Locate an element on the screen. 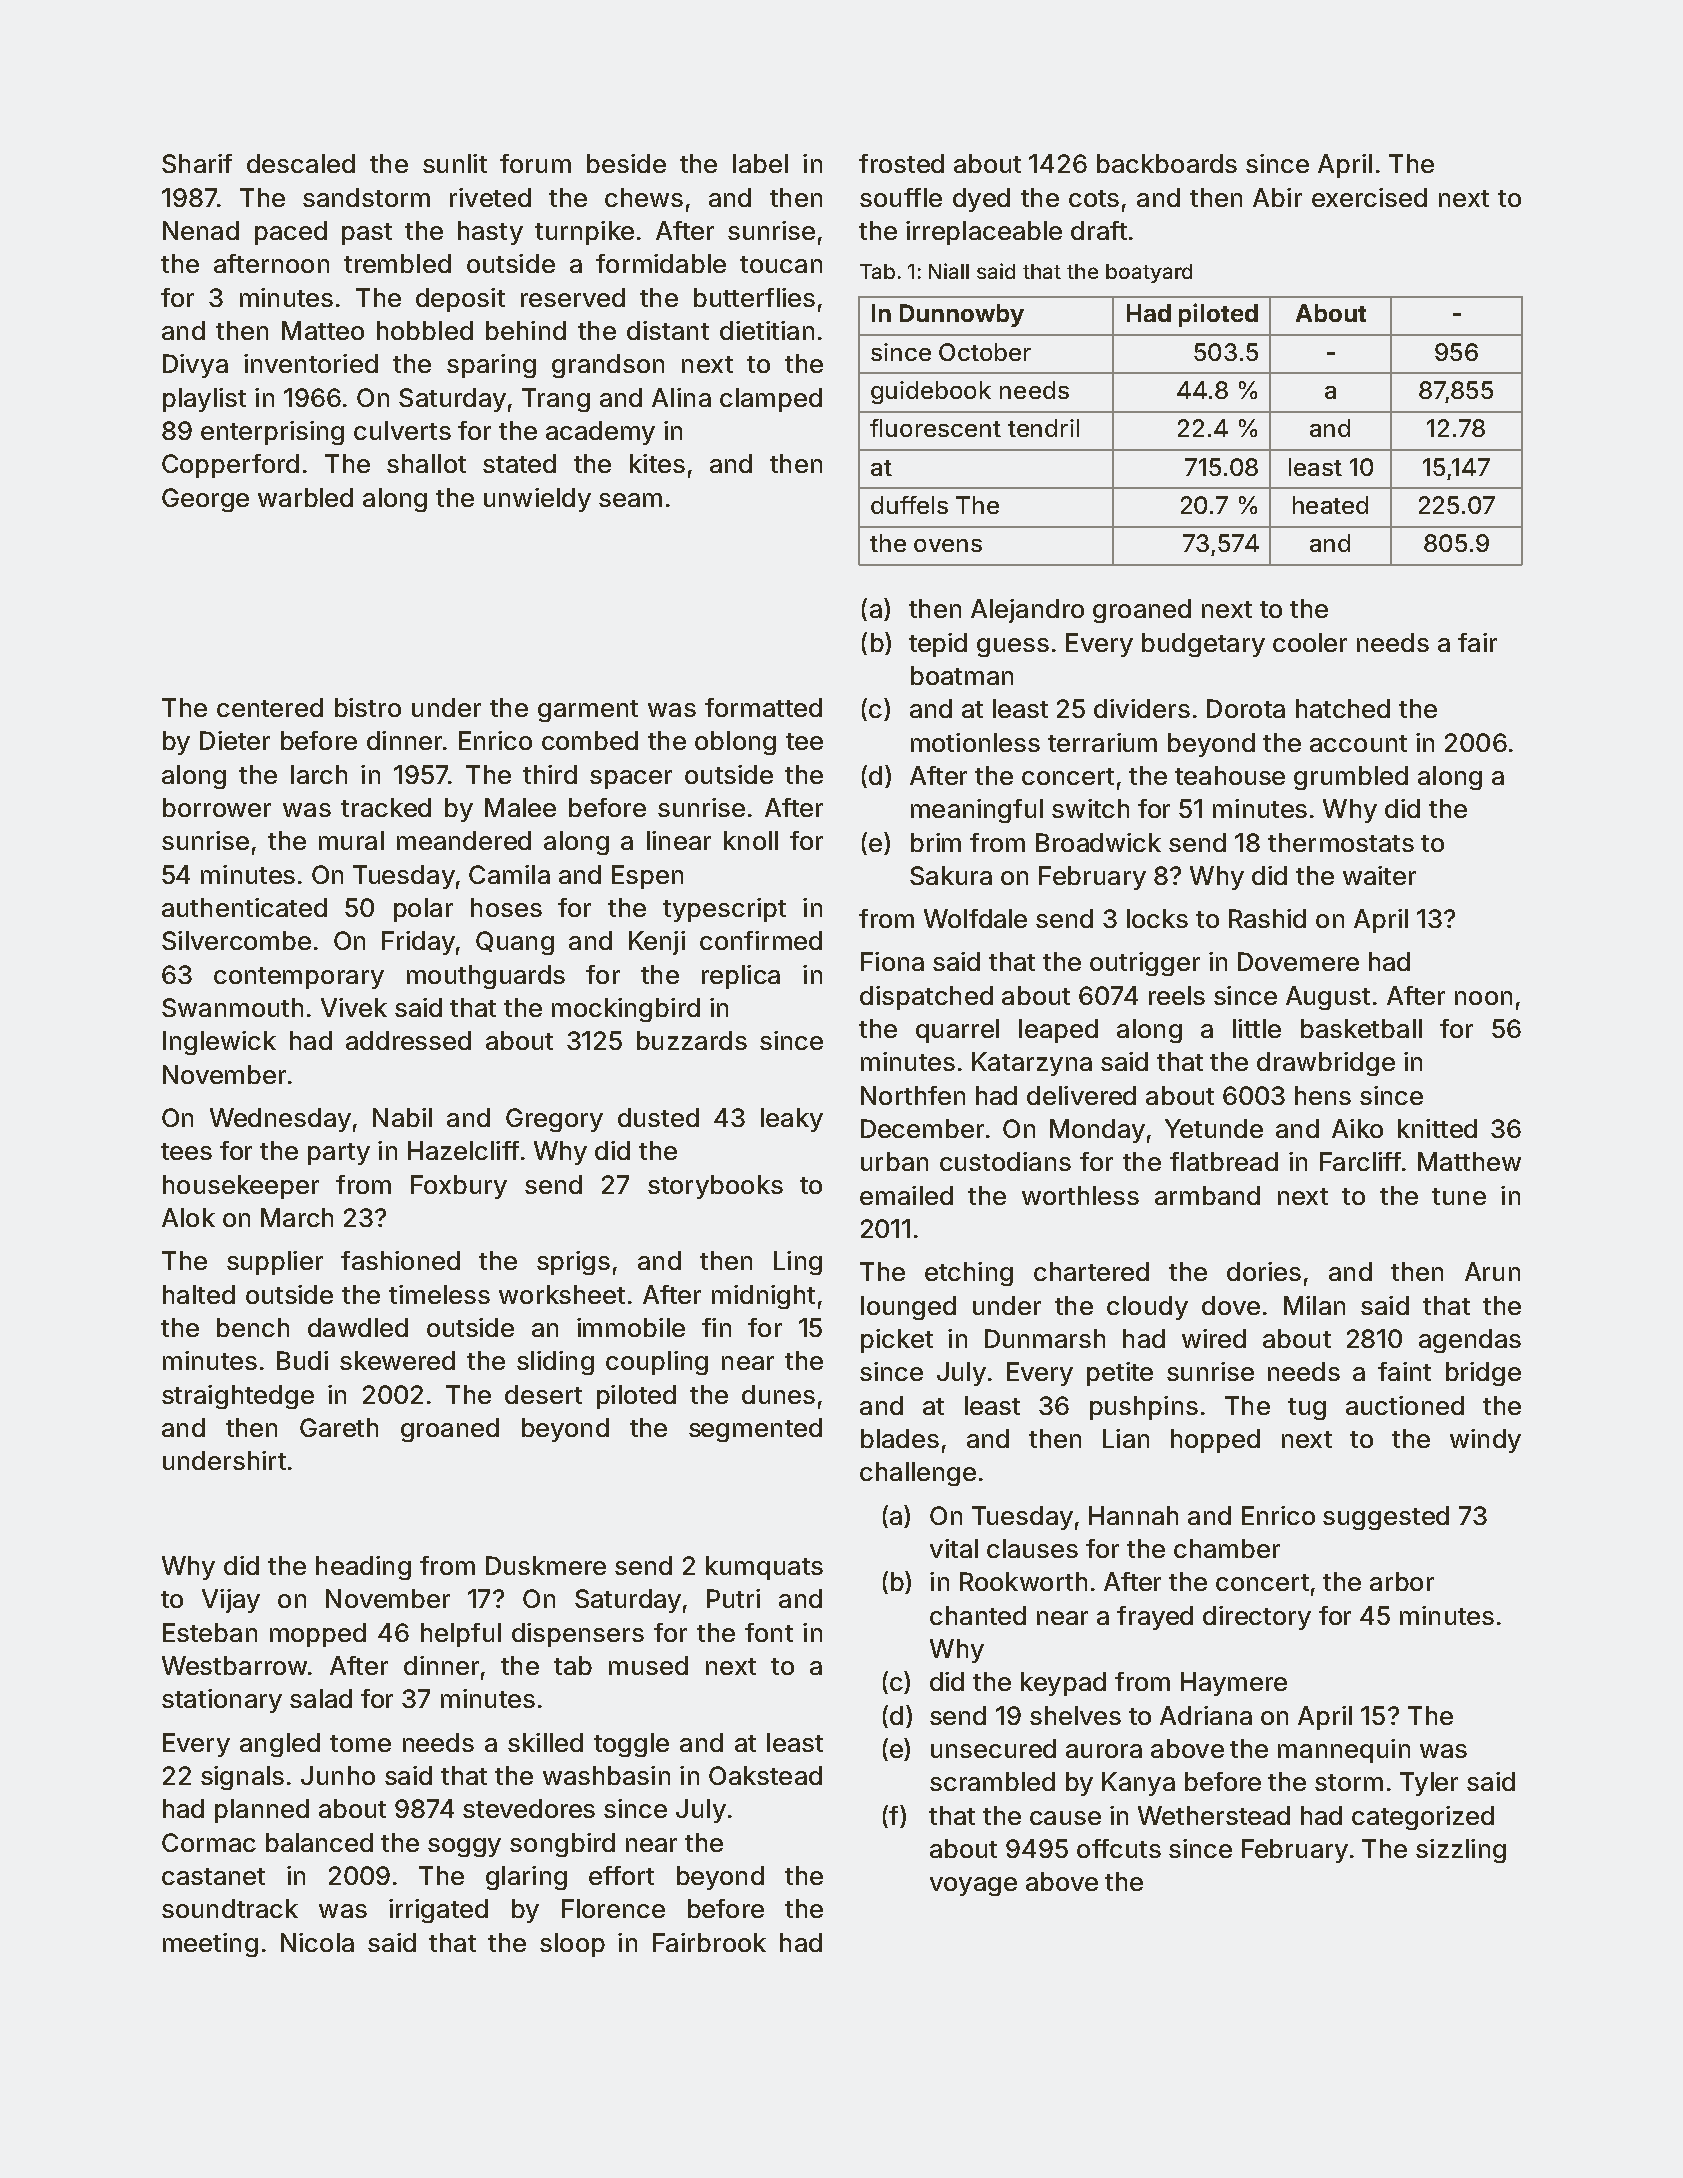 Image resolution: width=1683 pixels, height=2178 pixels. seam is located at coordinates (630, 500).
